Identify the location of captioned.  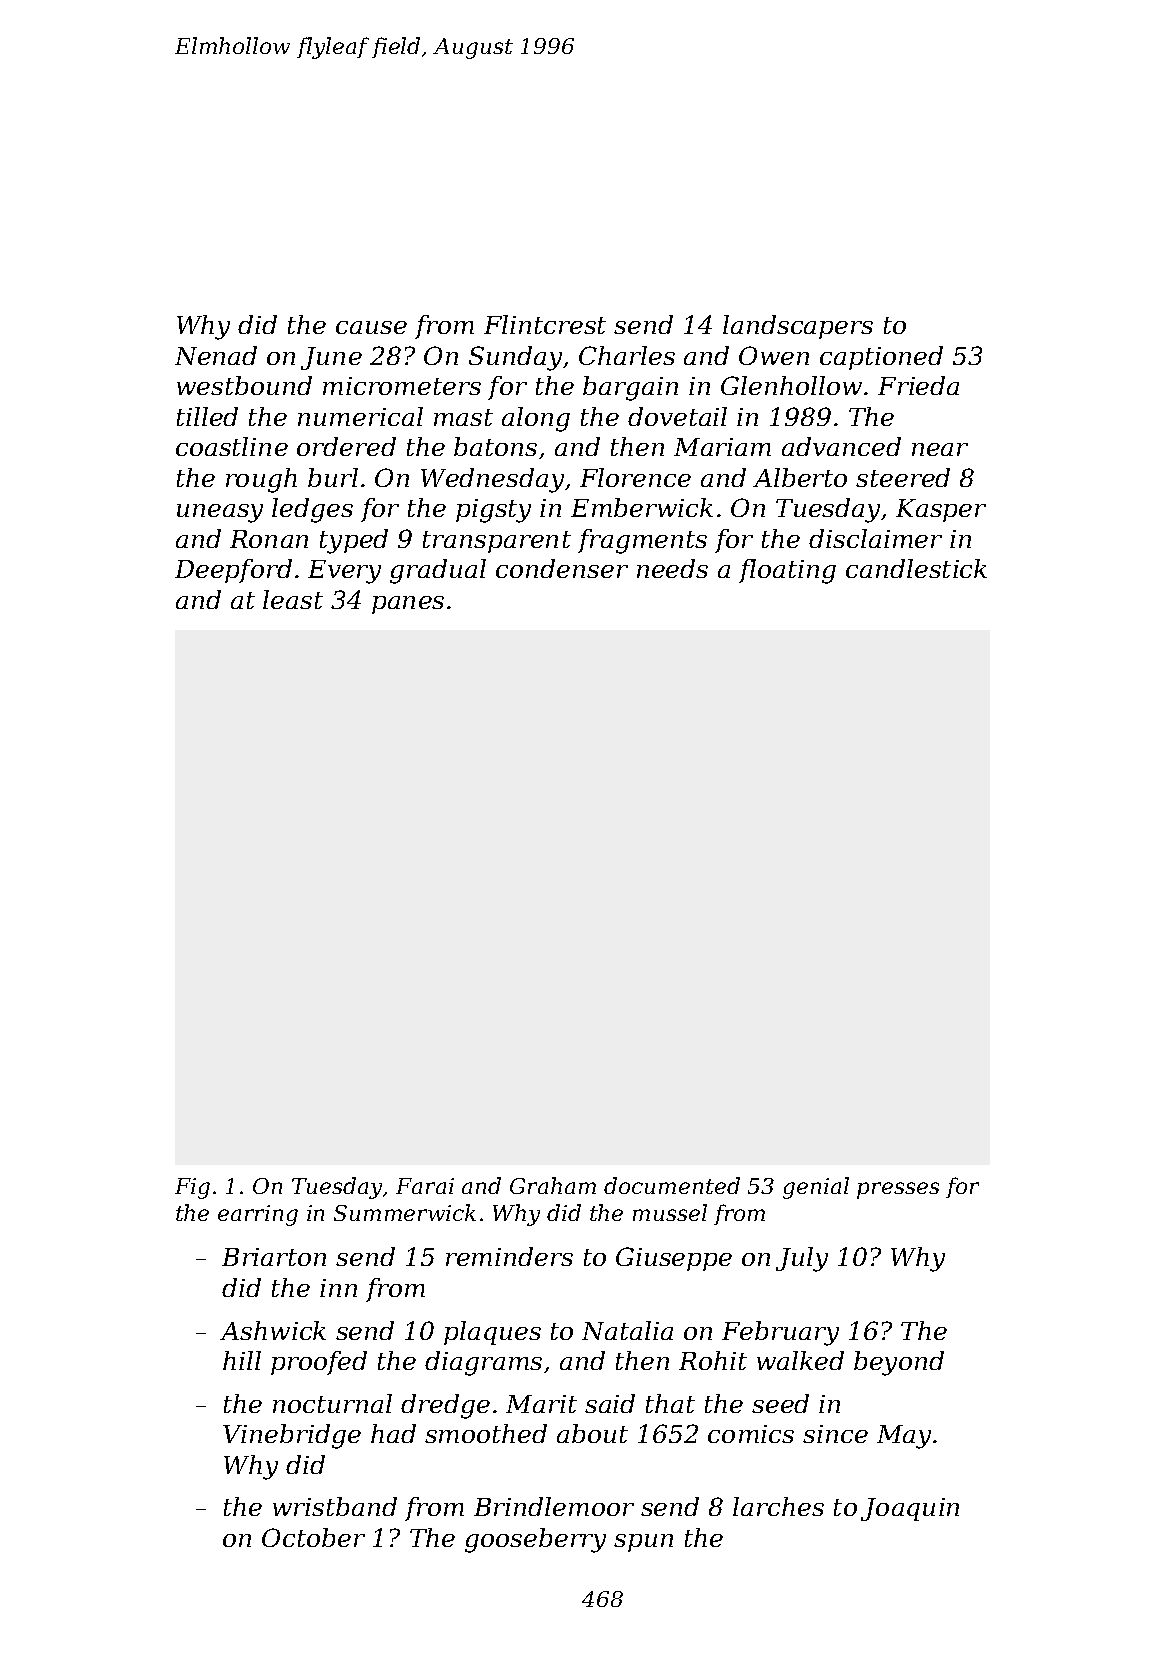
(881, 358).
